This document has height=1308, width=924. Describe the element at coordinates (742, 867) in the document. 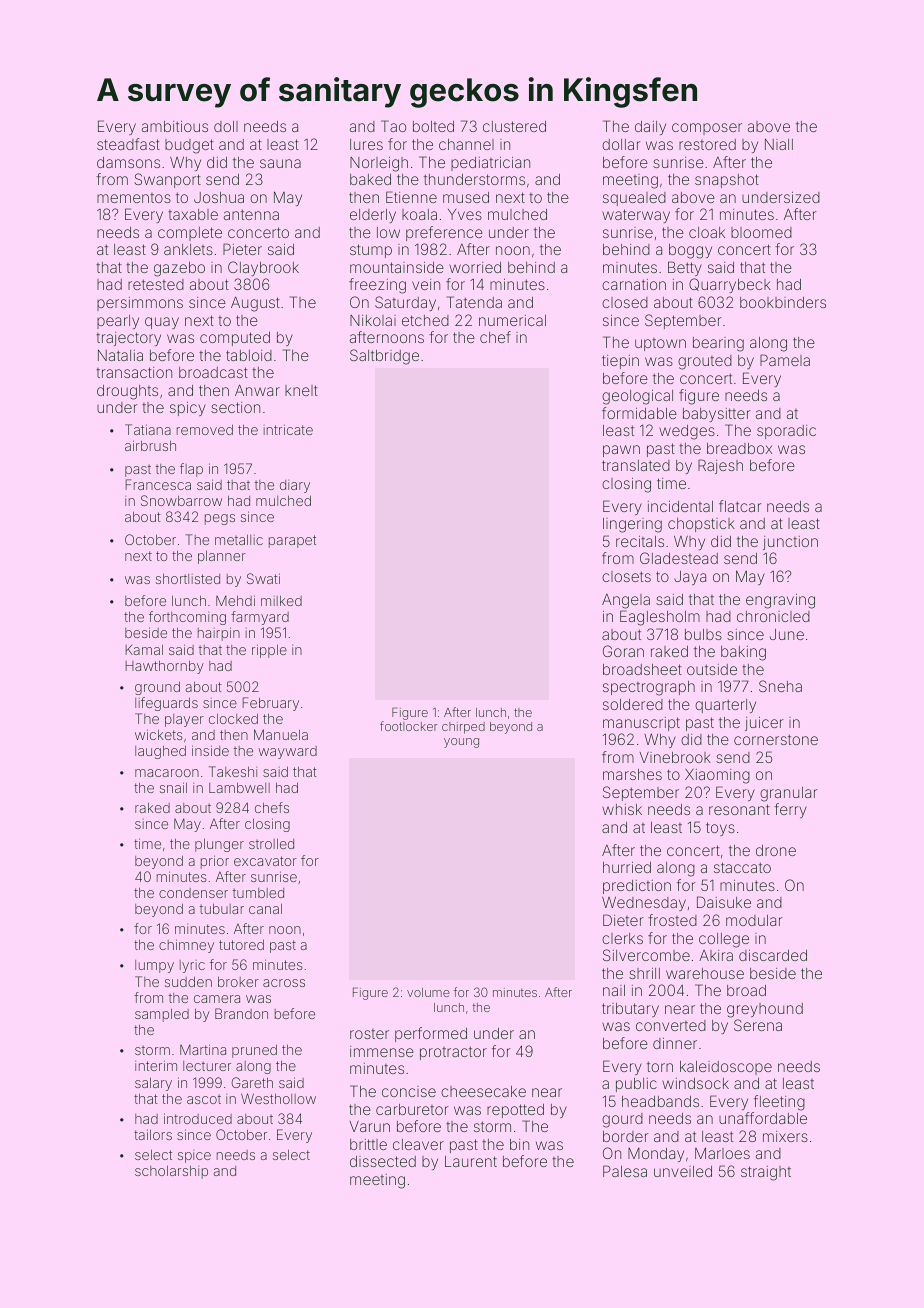

I see `staccato` at that location.
